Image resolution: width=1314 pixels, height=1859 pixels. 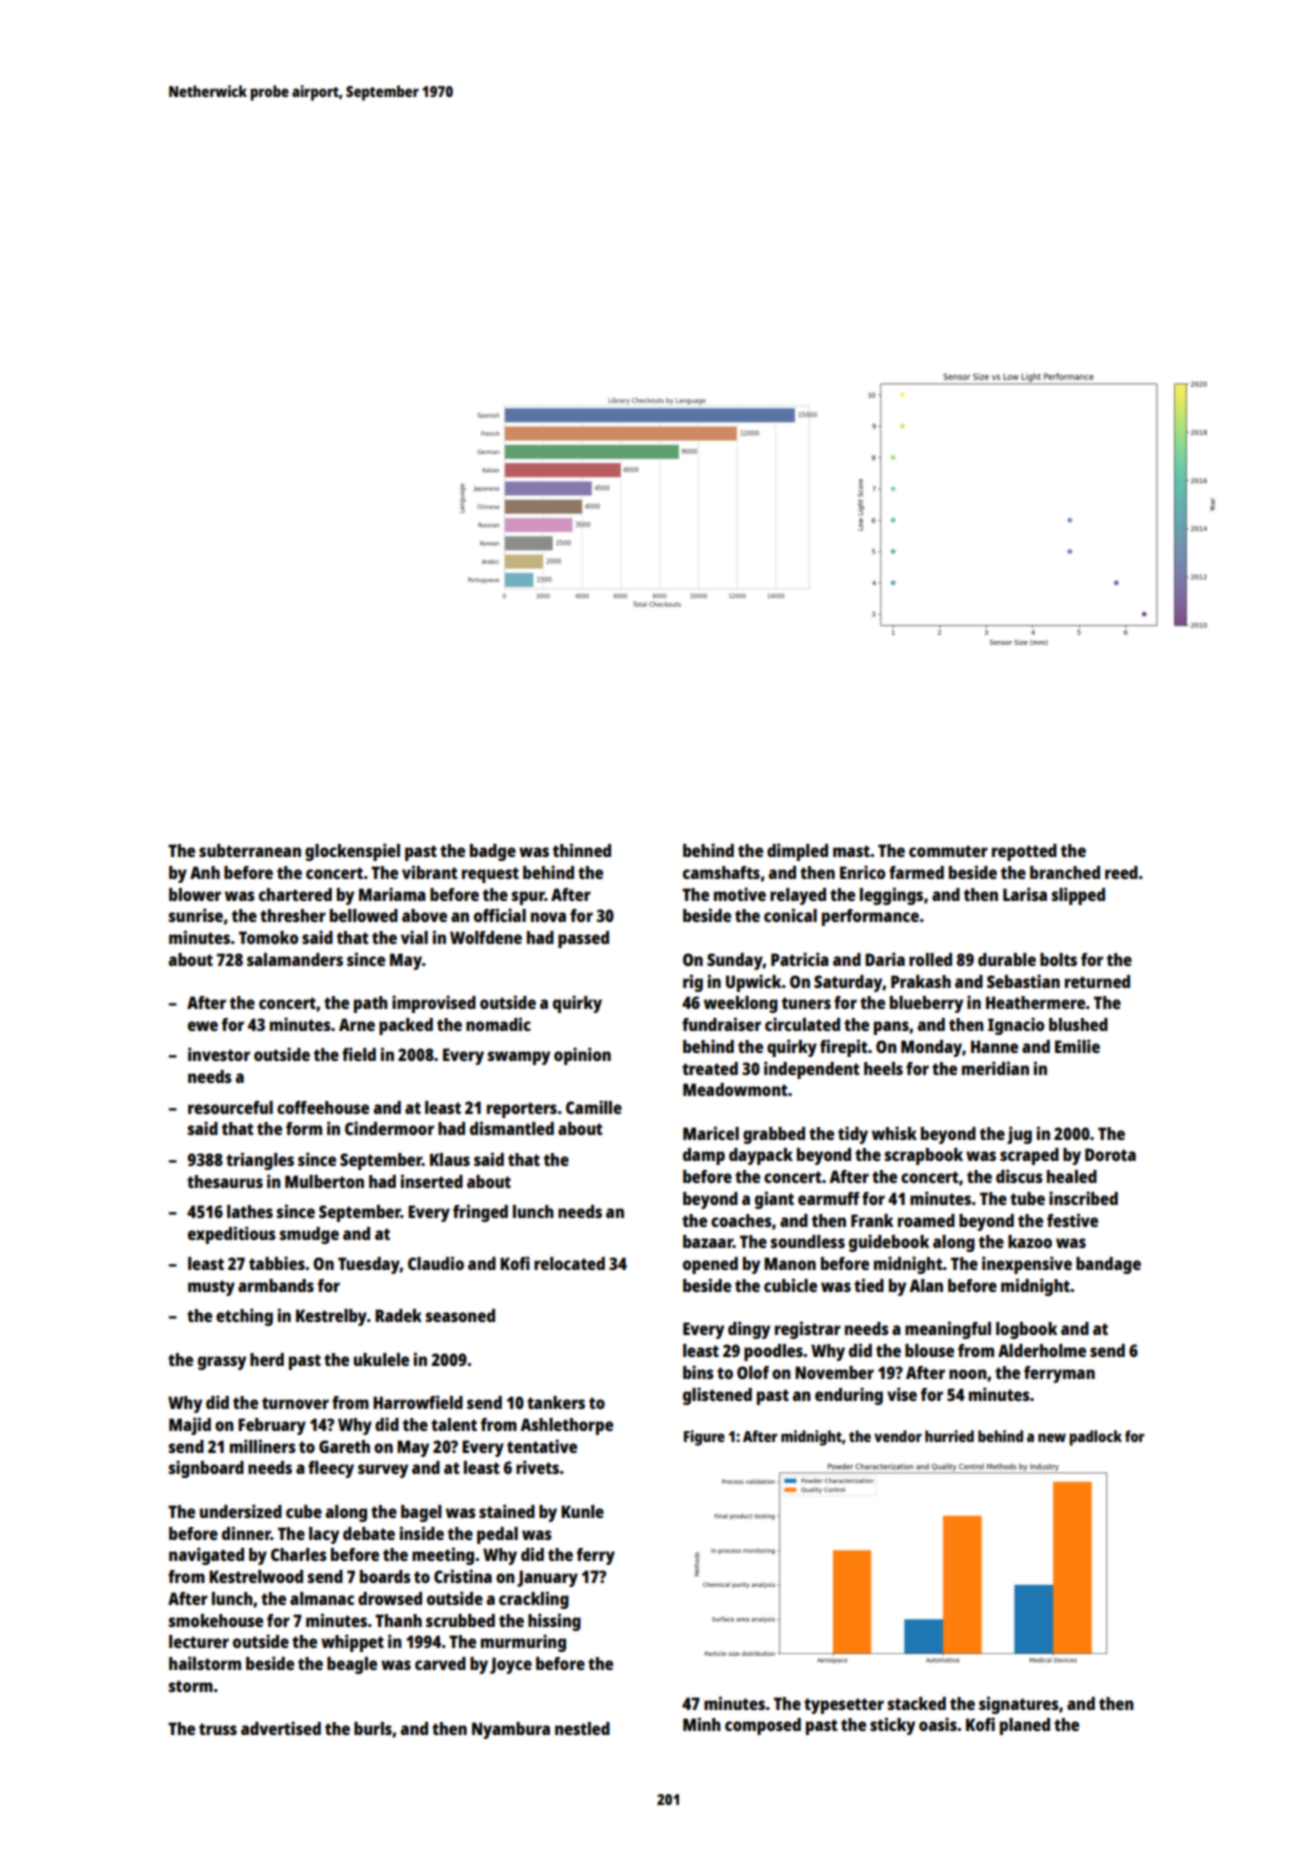 I want to click on investor, so click(x=219, y=1054).
